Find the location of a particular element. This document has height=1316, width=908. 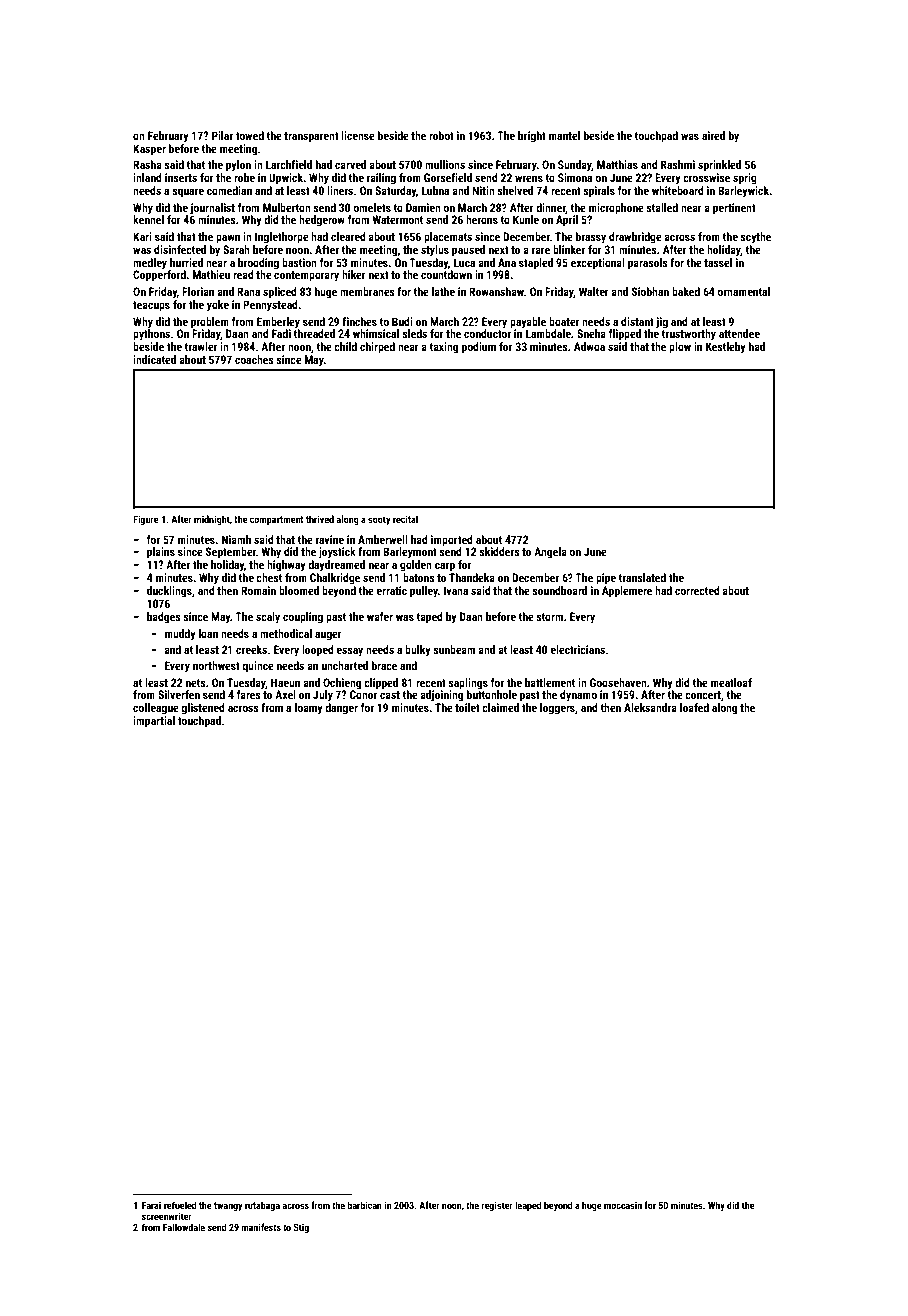

plow is located at coordinates (680, 348).
